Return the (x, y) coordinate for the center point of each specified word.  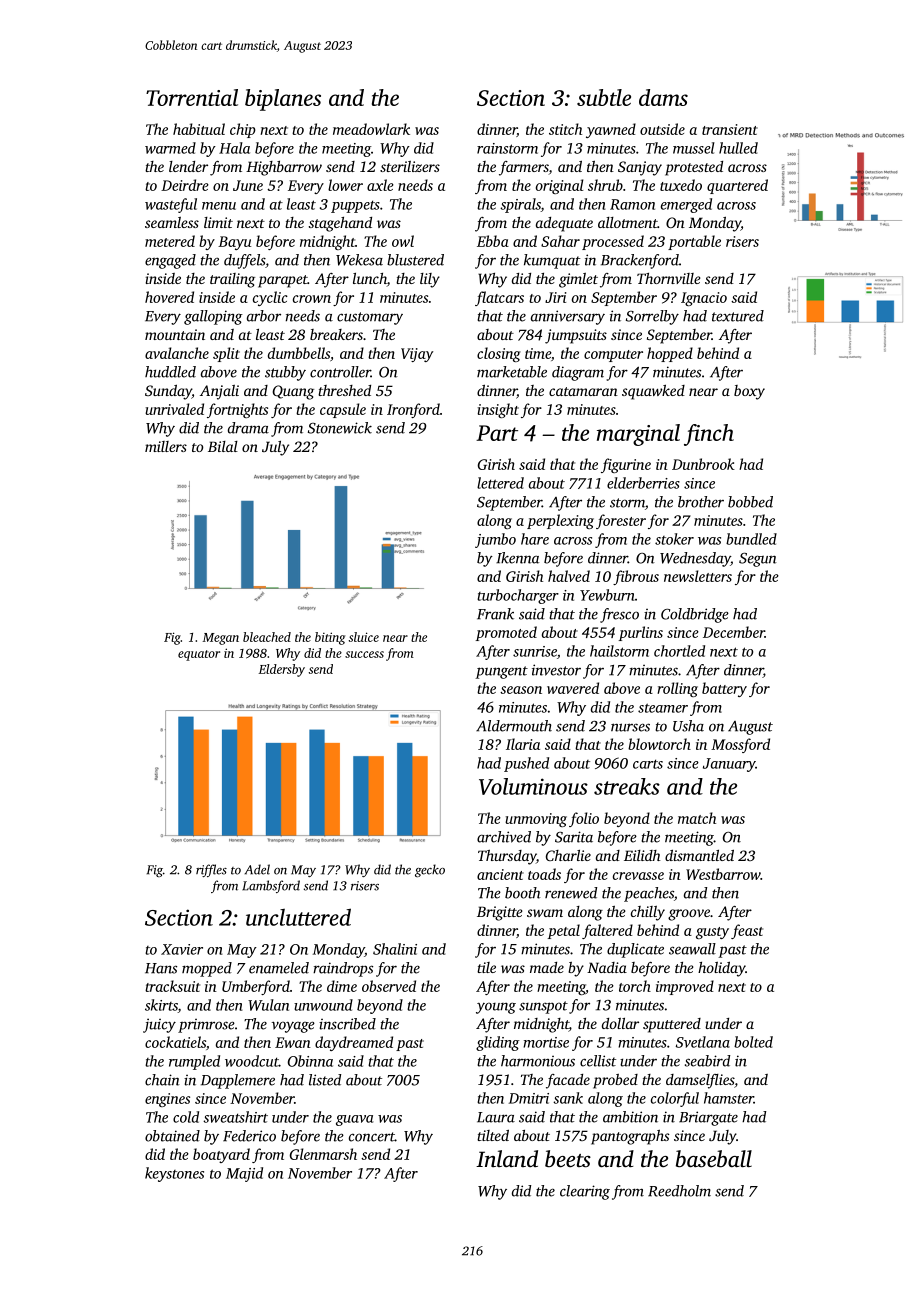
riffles (211, 870)
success (364, 654)
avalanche (177, 353)
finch (709, 435)
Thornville (668, 278)
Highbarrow (284, 168)
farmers (524, 168)
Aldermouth (514, 726)
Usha (688, 726)
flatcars (499, 298)
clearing (585, 1192)
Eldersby (281, 670)
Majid (244, 1174)
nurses (630, 727)
